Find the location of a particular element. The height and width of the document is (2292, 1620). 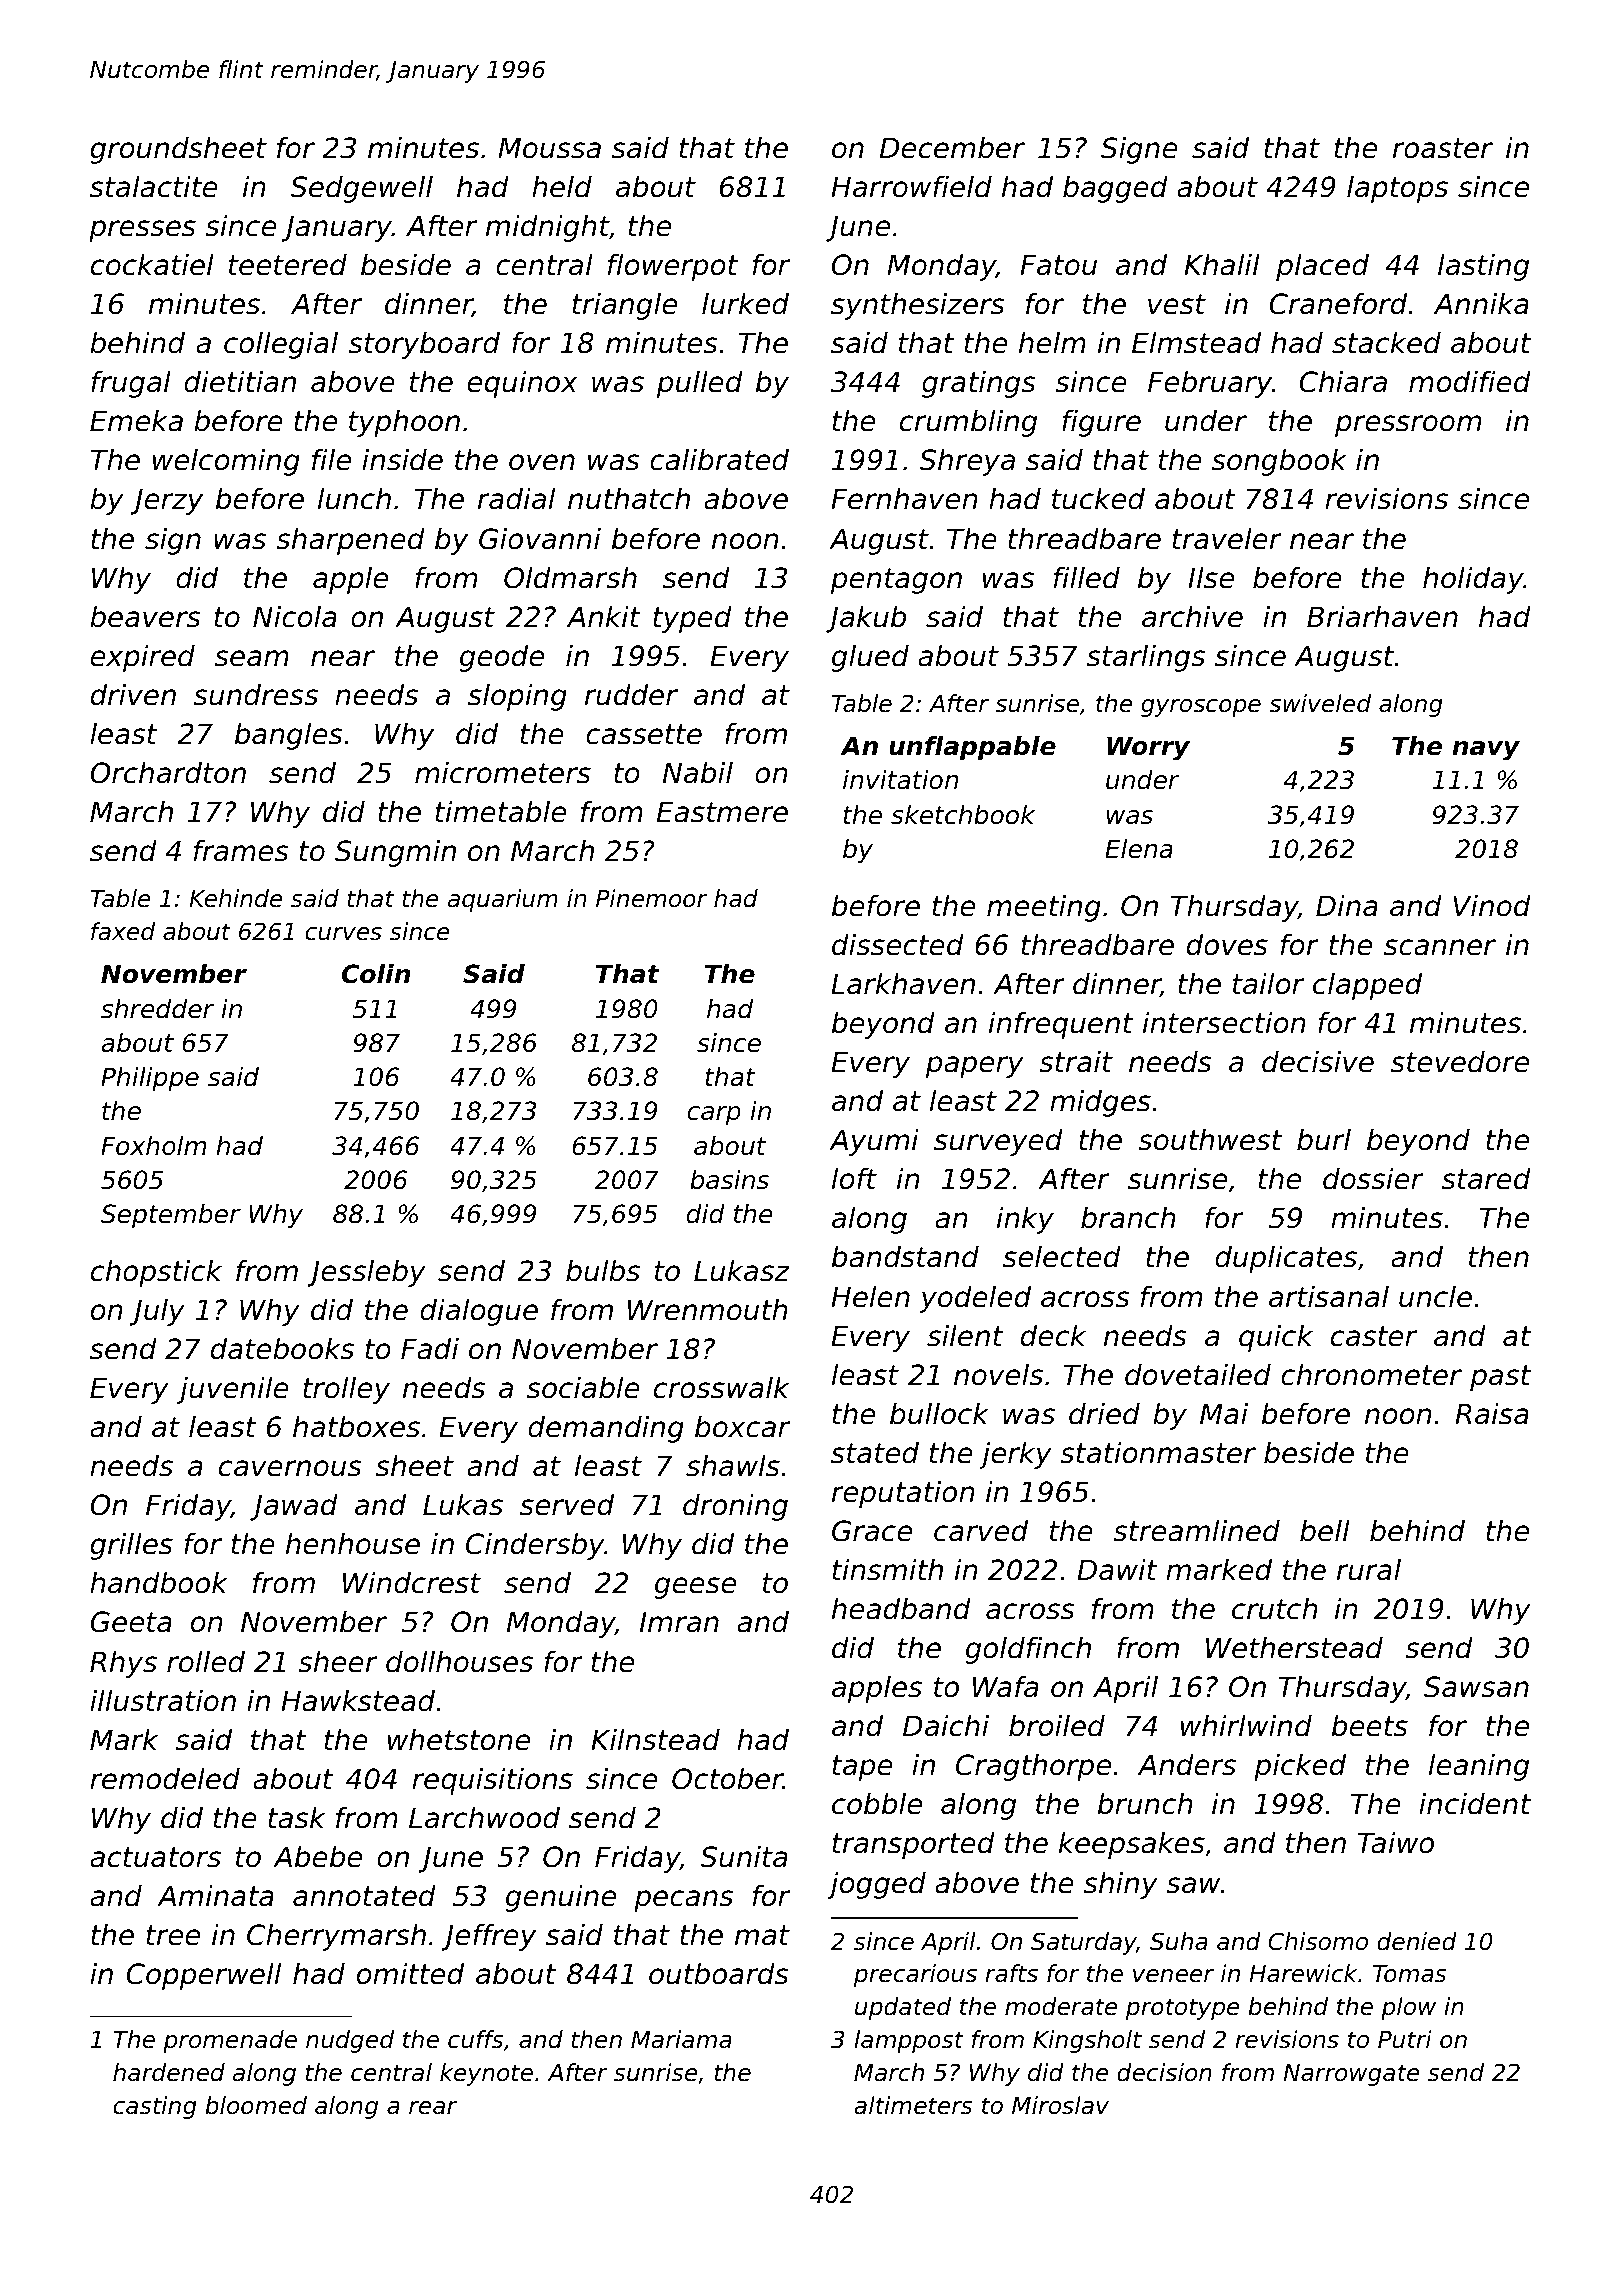

bell is located at coordinates (1325, 1531).
